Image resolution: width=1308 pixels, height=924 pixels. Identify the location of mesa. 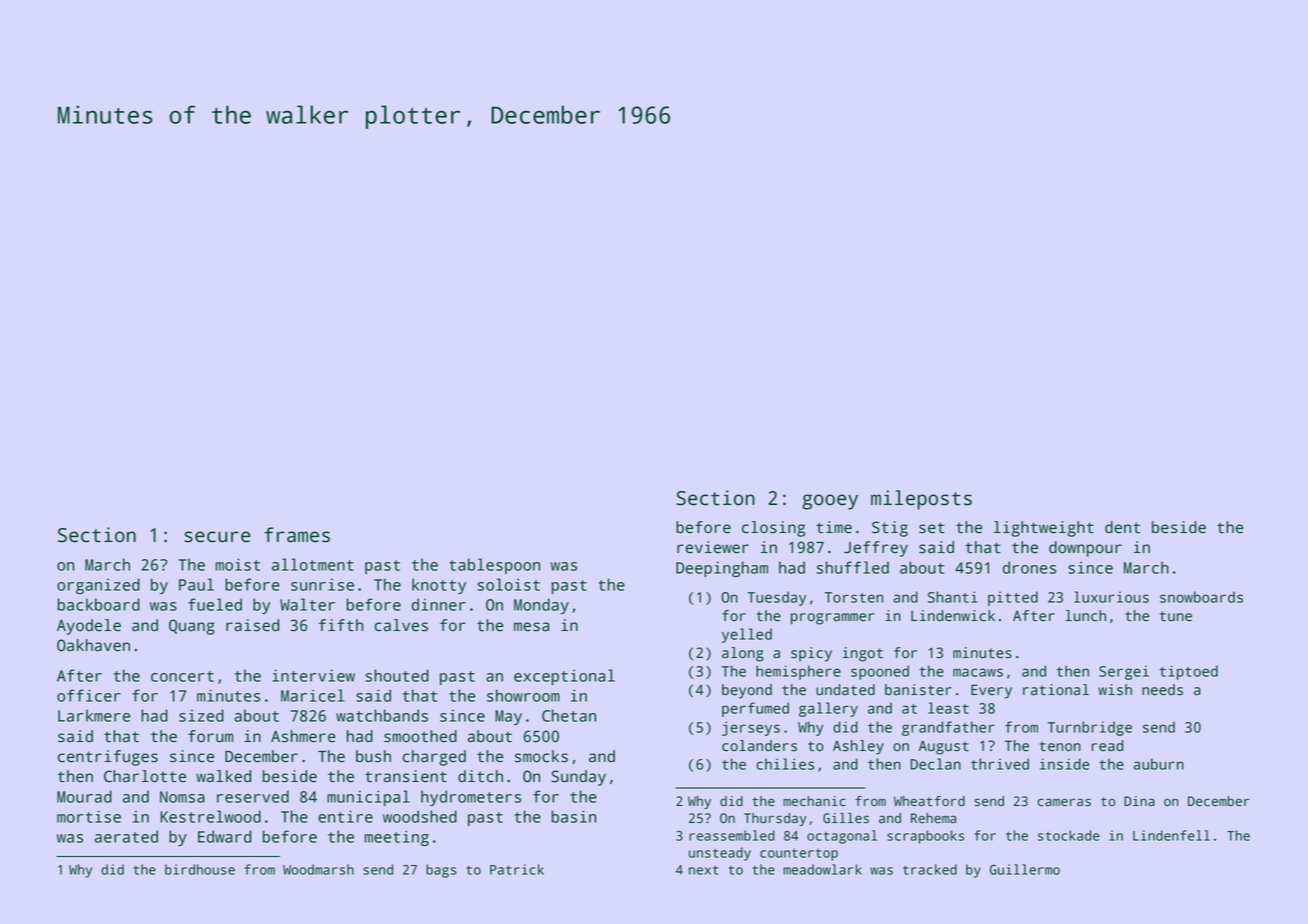
(531, 627).
